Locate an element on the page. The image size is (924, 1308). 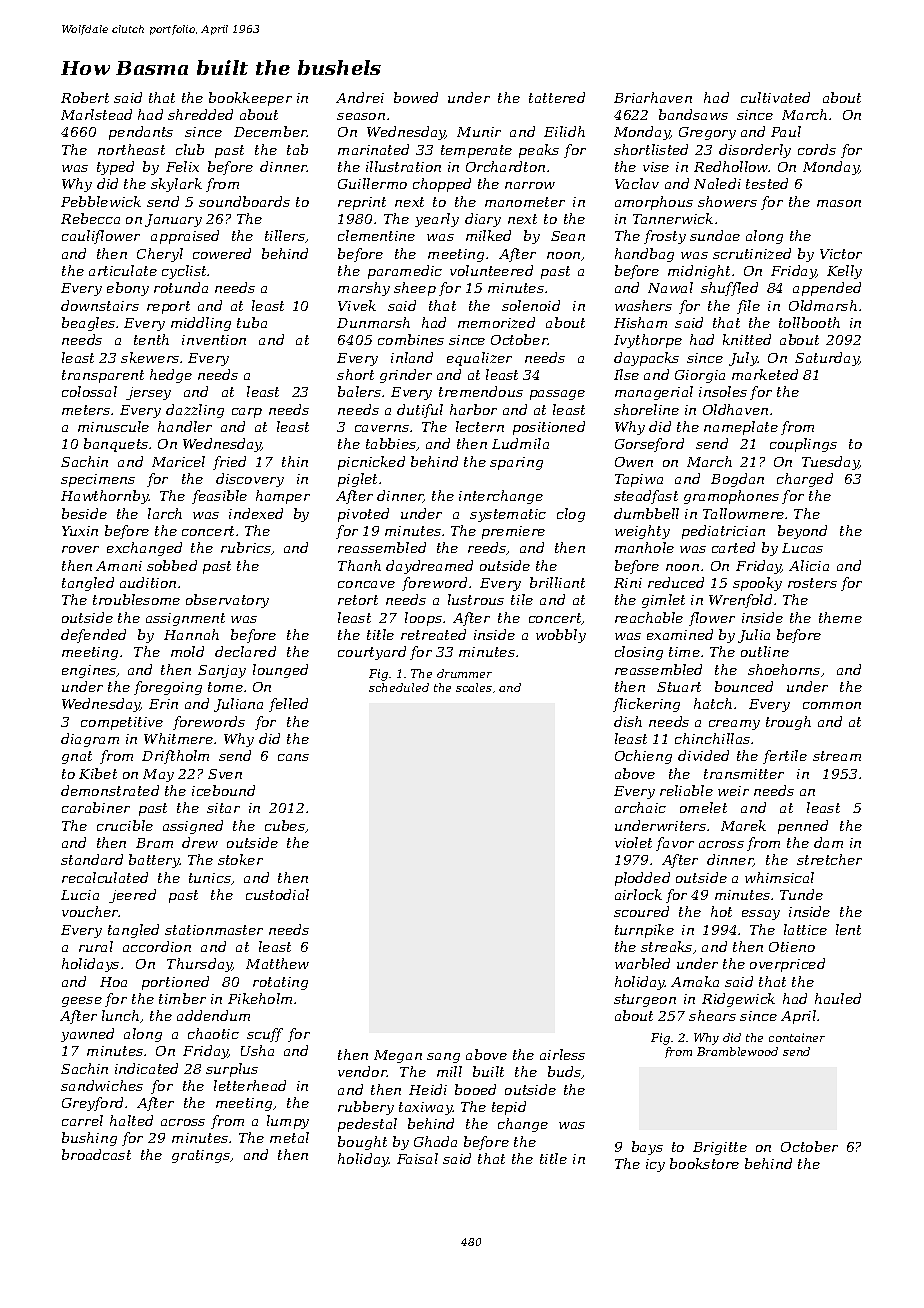
Oldmarsh is located at coordinates (823, 305).
